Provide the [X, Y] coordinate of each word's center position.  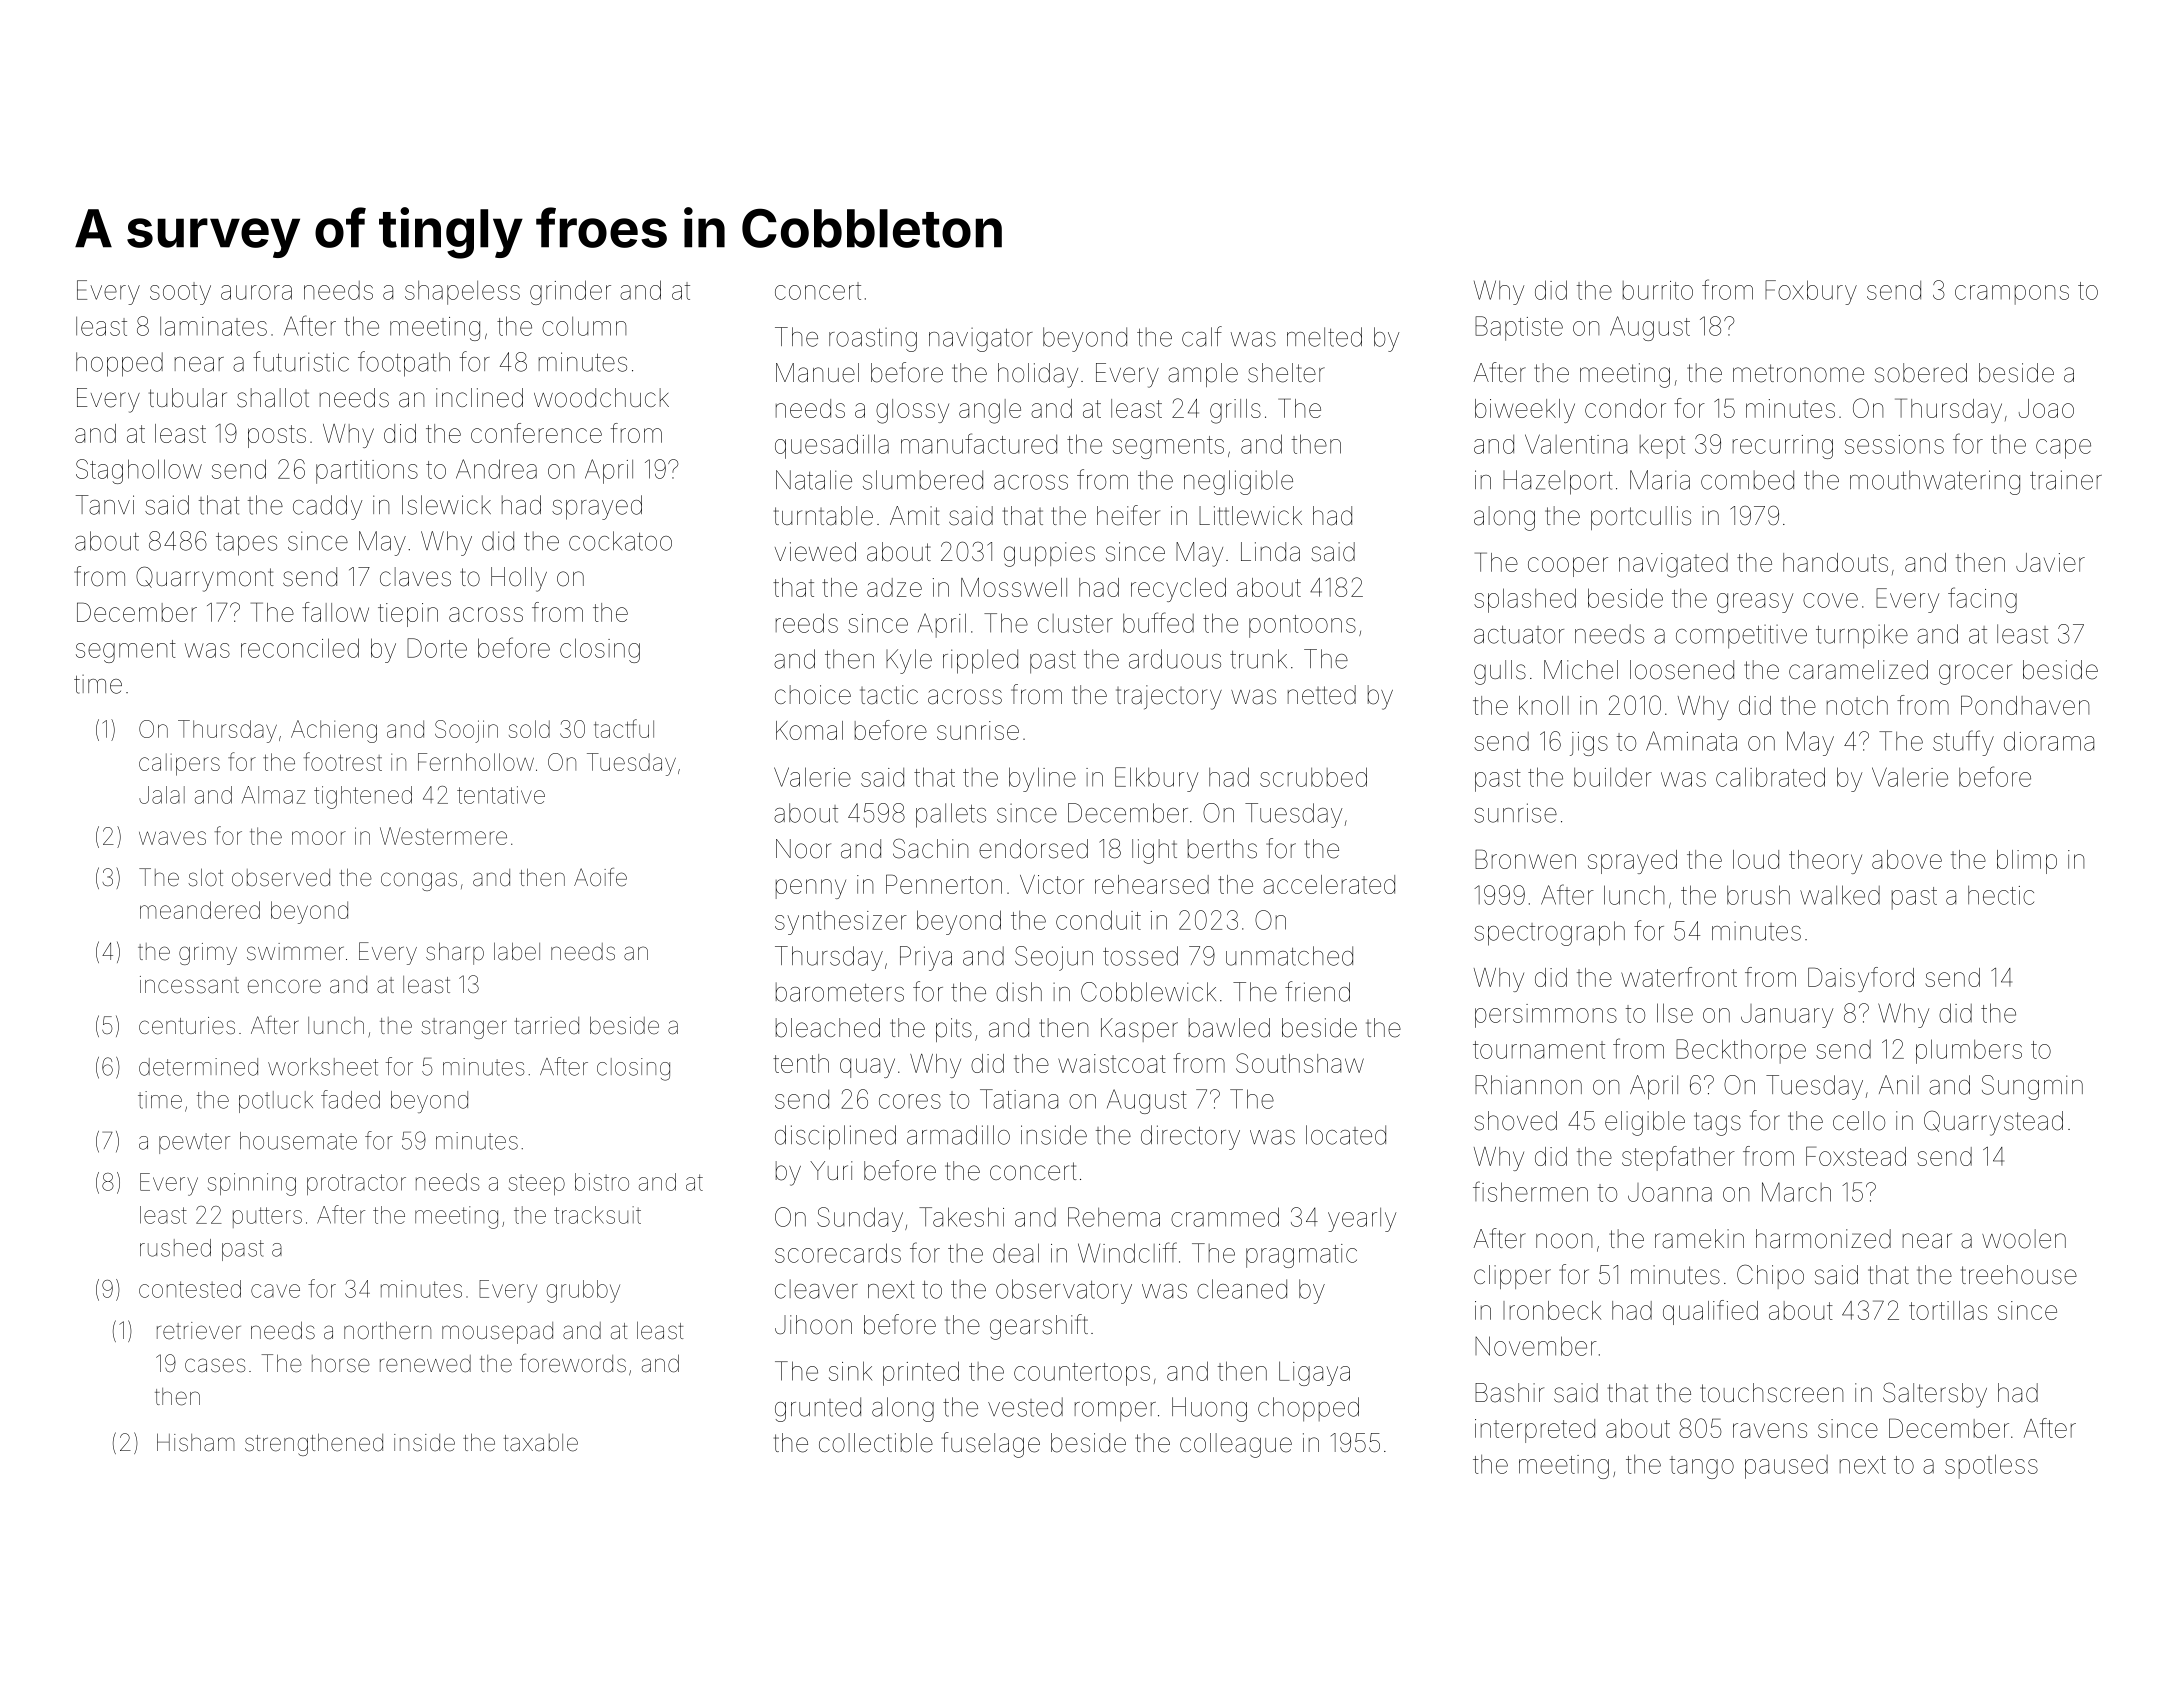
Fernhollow [476, 762]
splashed [1525, 600]
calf [1202, 336]
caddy [327, 507]
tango [1702, 1467]
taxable [540, 1443]
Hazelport [1558, 482]
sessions [1894, 444]
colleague [1236, 1445]
